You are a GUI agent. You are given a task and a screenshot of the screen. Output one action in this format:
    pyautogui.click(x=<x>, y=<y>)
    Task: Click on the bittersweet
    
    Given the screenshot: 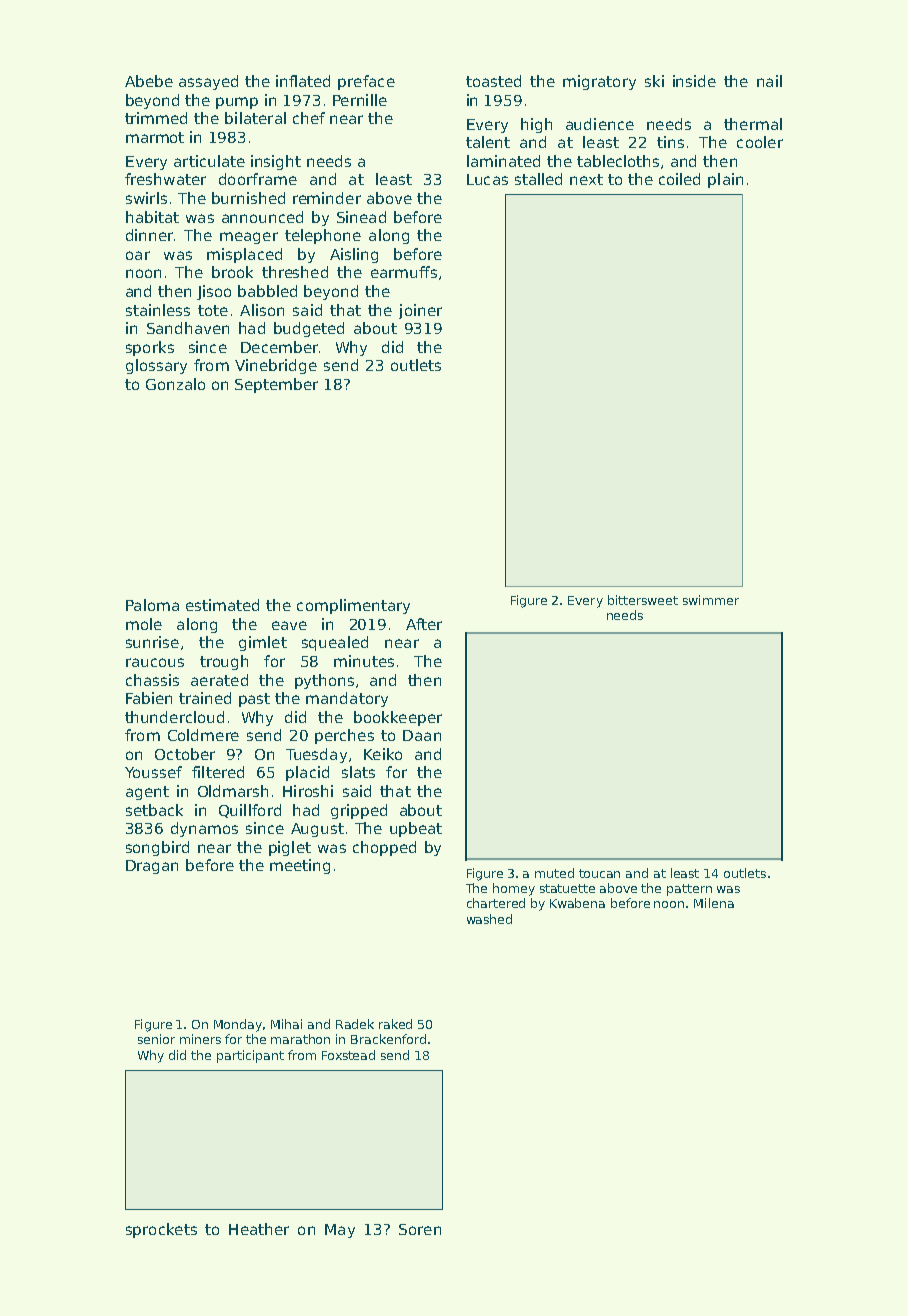 What is the action you would take?
    pyautogui.click(x=643, y=600)
